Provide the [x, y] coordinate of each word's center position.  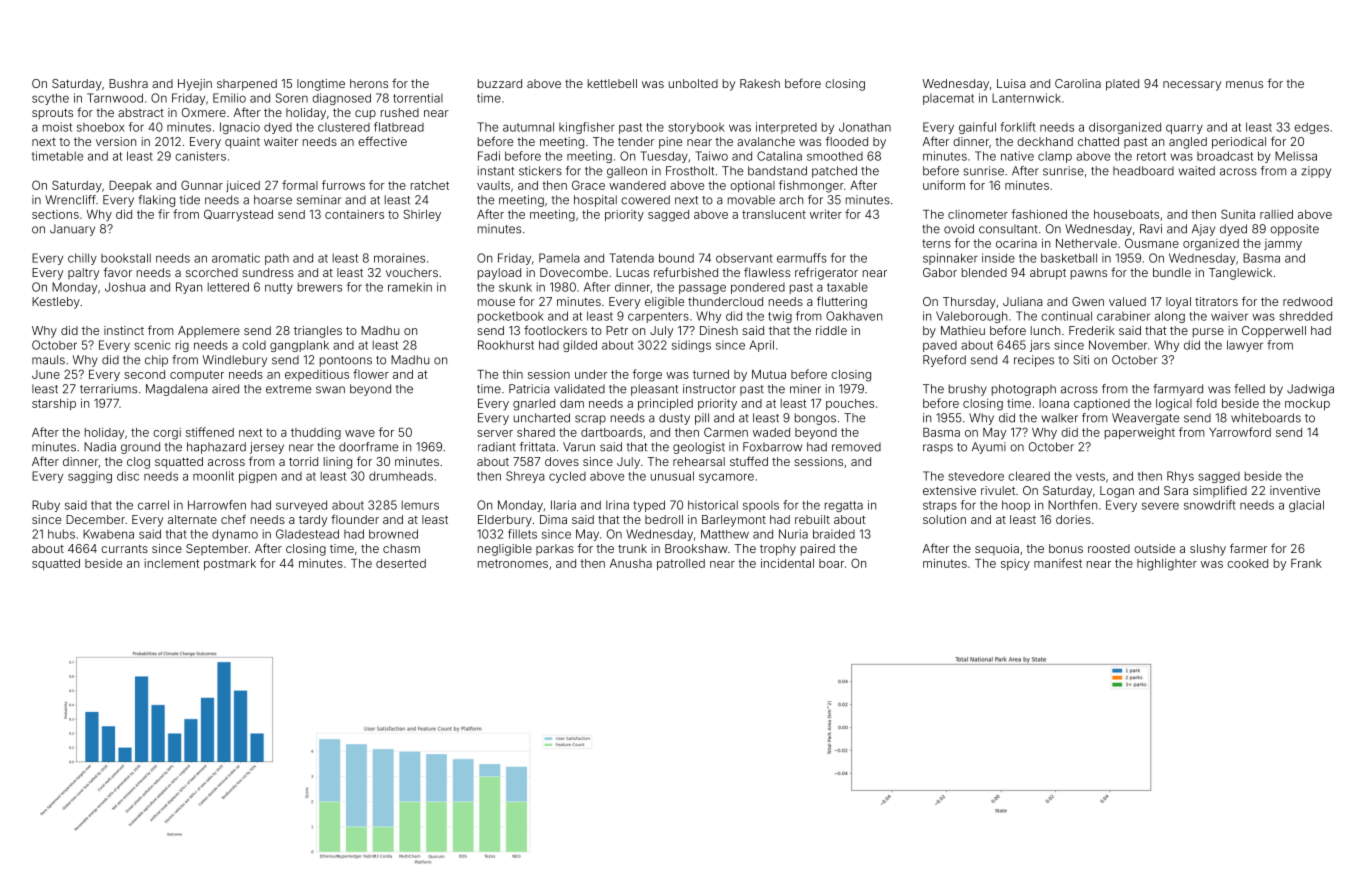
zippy [1316, 172]
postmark [230, 564]
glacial [1306, 506]
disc [128, 476]
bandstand [777, 171]
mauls [48, 360]
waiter [281, 141]
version [116, 141]
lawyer [1245, 346]
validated [579, 389]
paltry [83, 274]
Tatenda [631, 258]
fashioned [1039, 214]
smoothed [835, 156]
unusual [672, 476]
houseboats [1126, 214]
